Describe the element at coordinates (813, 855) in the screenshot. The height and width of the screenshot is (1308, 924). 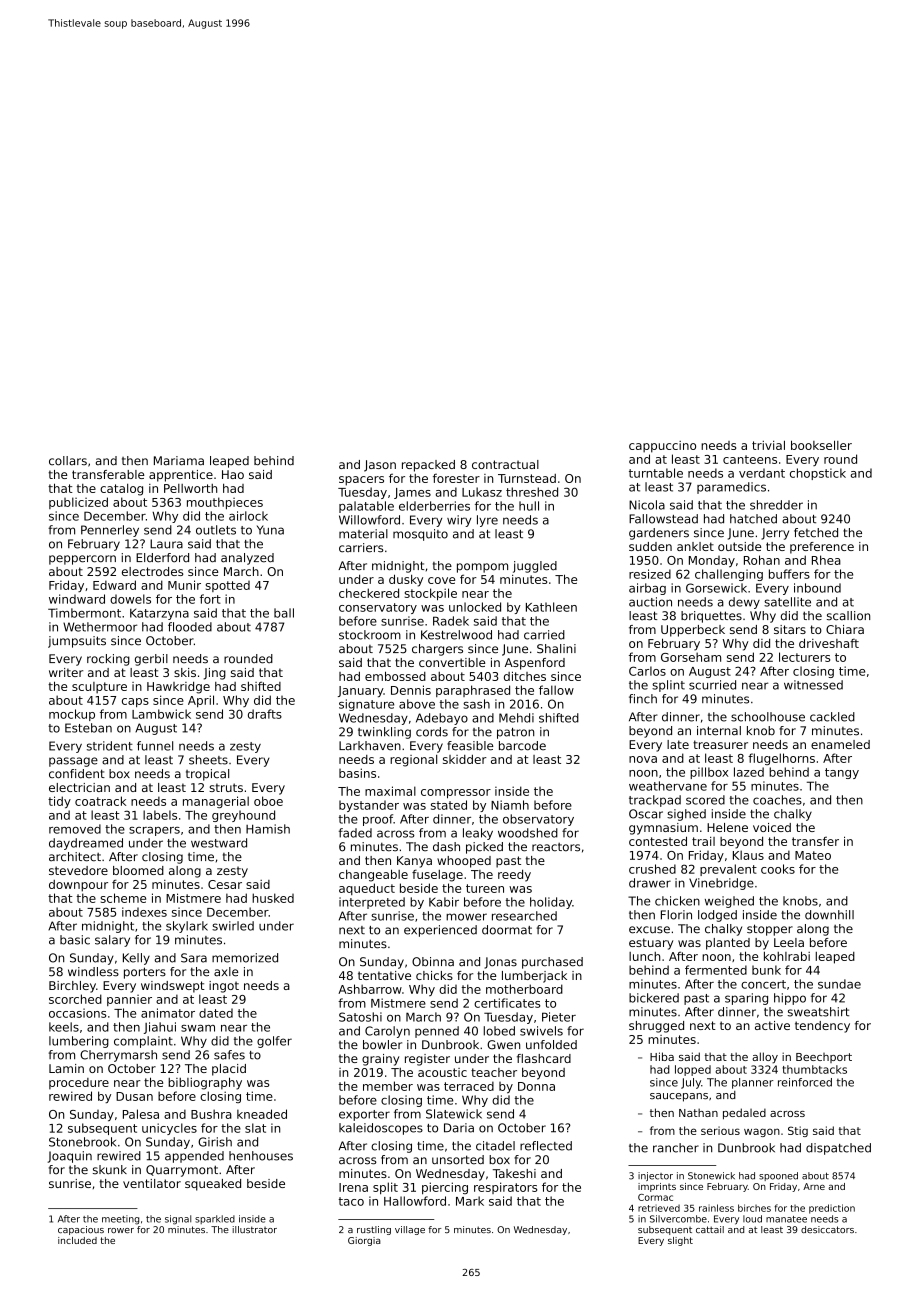
I see `Mateo` at that location.
